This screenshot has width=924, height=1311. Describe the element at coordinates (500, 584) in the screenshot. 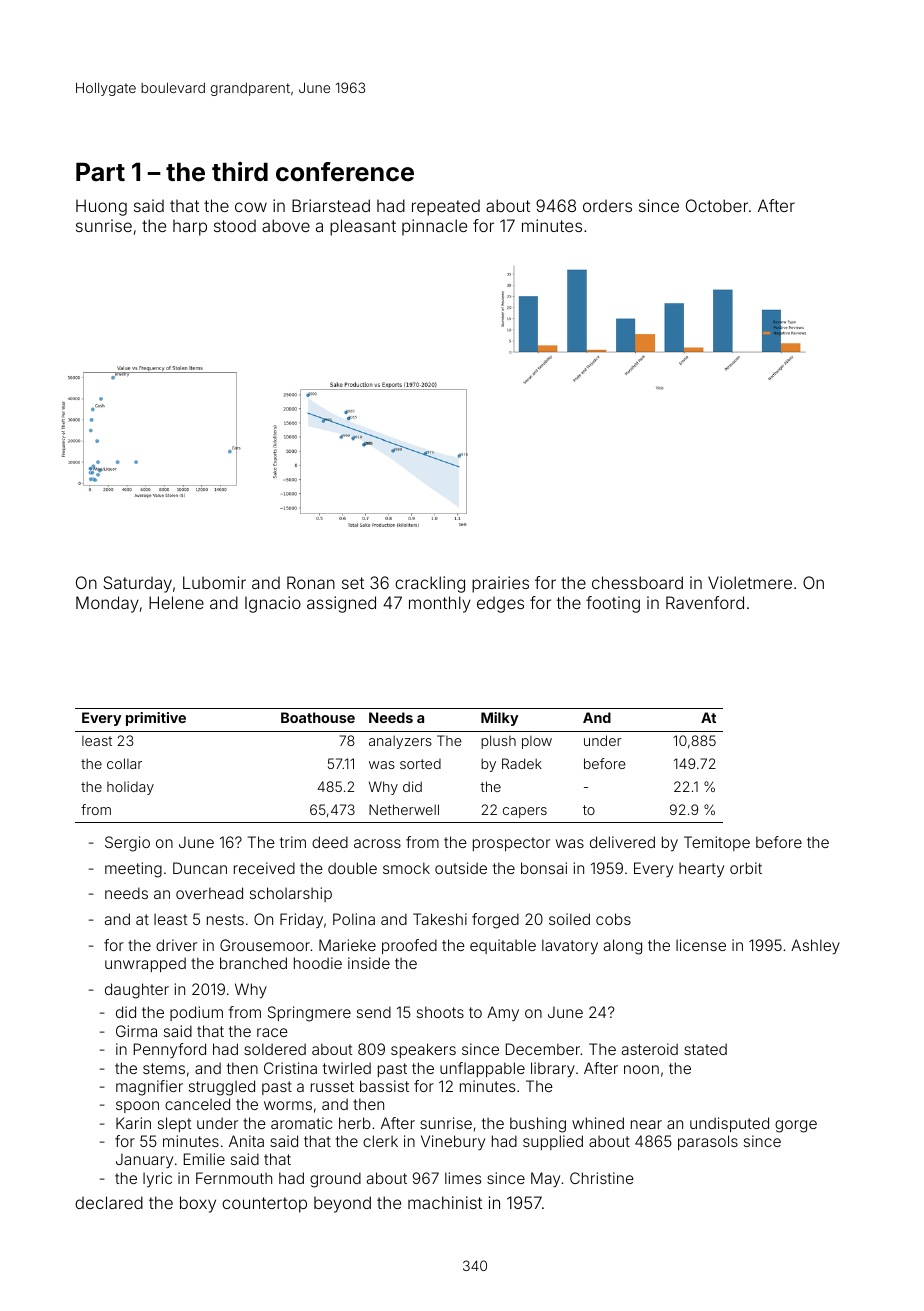

I see `prairies` at that location.
